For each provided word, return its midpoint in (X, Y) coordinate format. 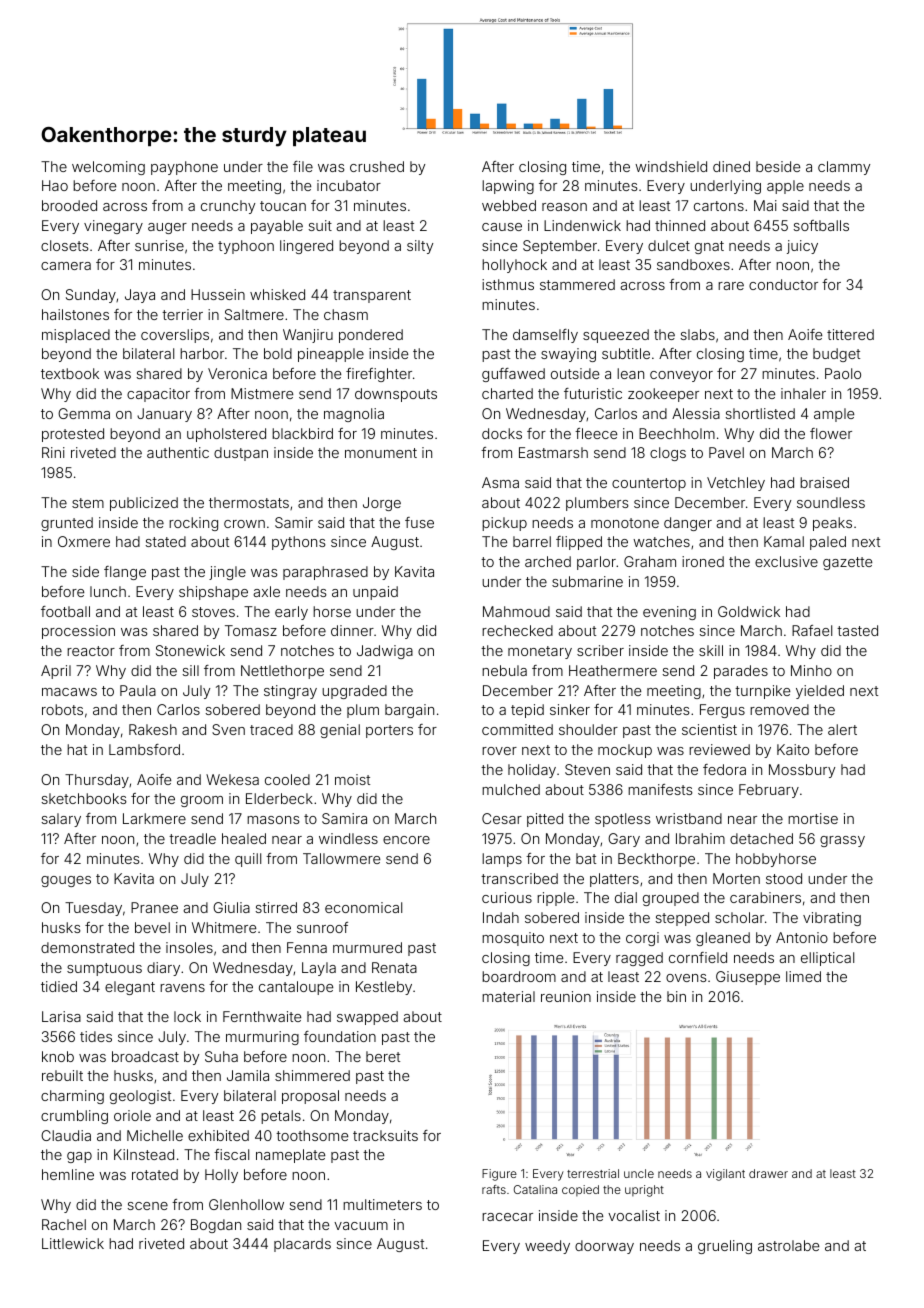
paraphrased (325, 573)
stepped (682, 919)
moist (352, 779)
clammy (844, 168)
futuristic (593, 393)
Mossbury (802, 771)
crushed (377, 166)
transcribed (519, 878)
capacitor (158, 395)
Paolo (843, 373)
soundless (831, 502)
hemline (68, 1174)
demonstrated (87, 947)
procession (78, 632)
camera (66, 266)
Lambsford (144, 749)
